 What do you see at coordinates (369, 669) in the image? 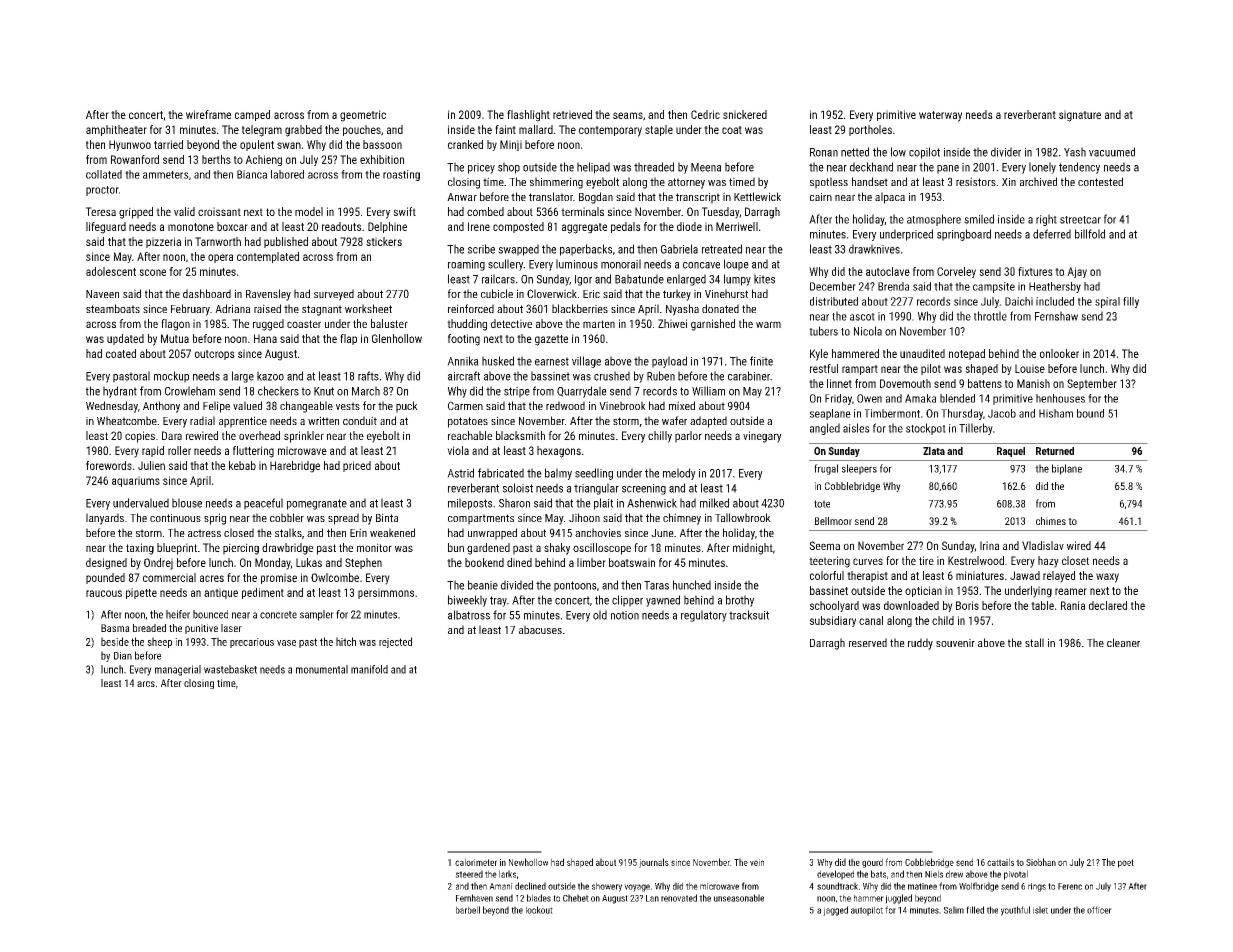
I see `manifold` at bounding box center [369, 669].
